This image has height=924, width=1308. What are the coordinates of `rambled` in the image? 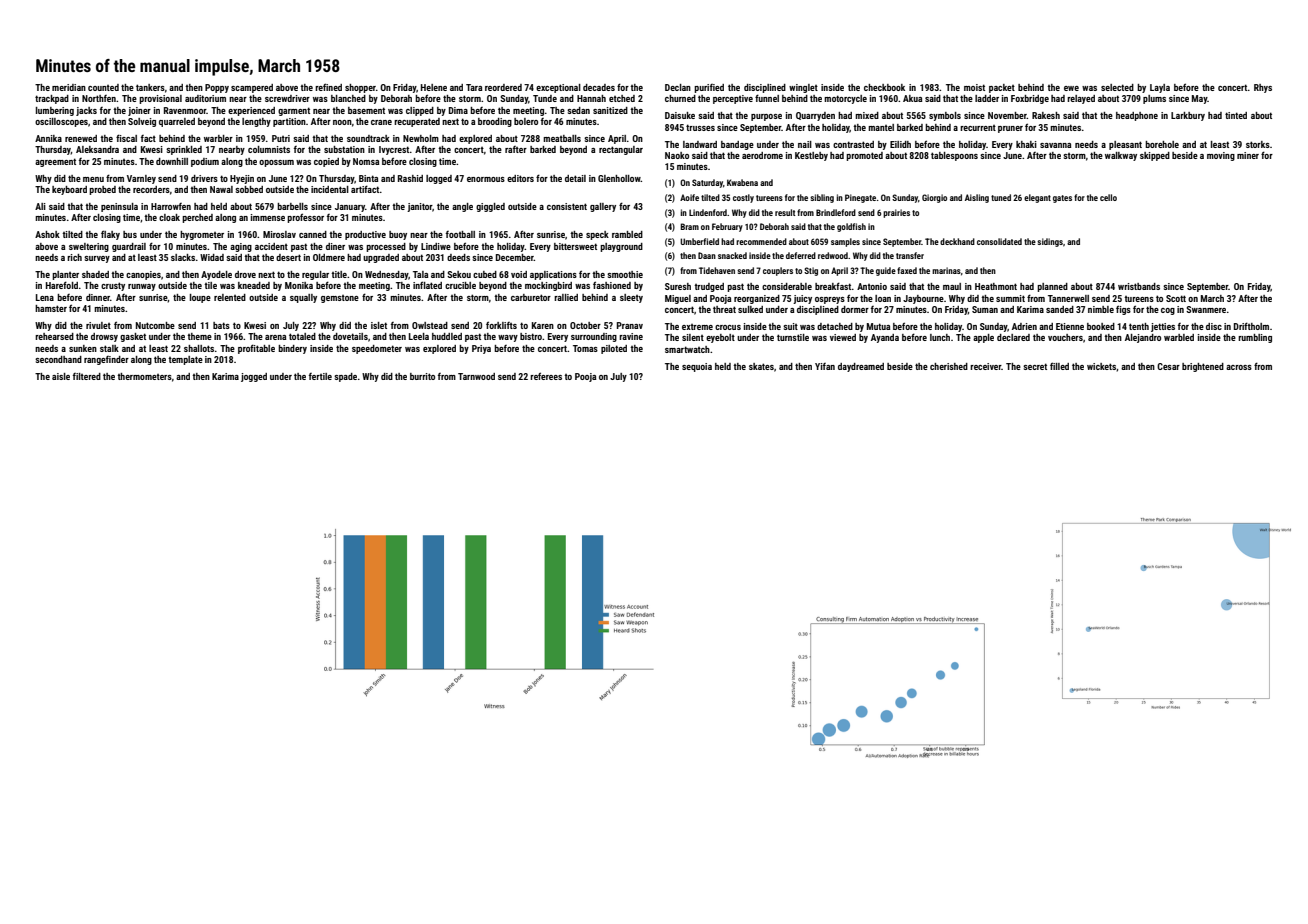 It's located at (627, 234).
